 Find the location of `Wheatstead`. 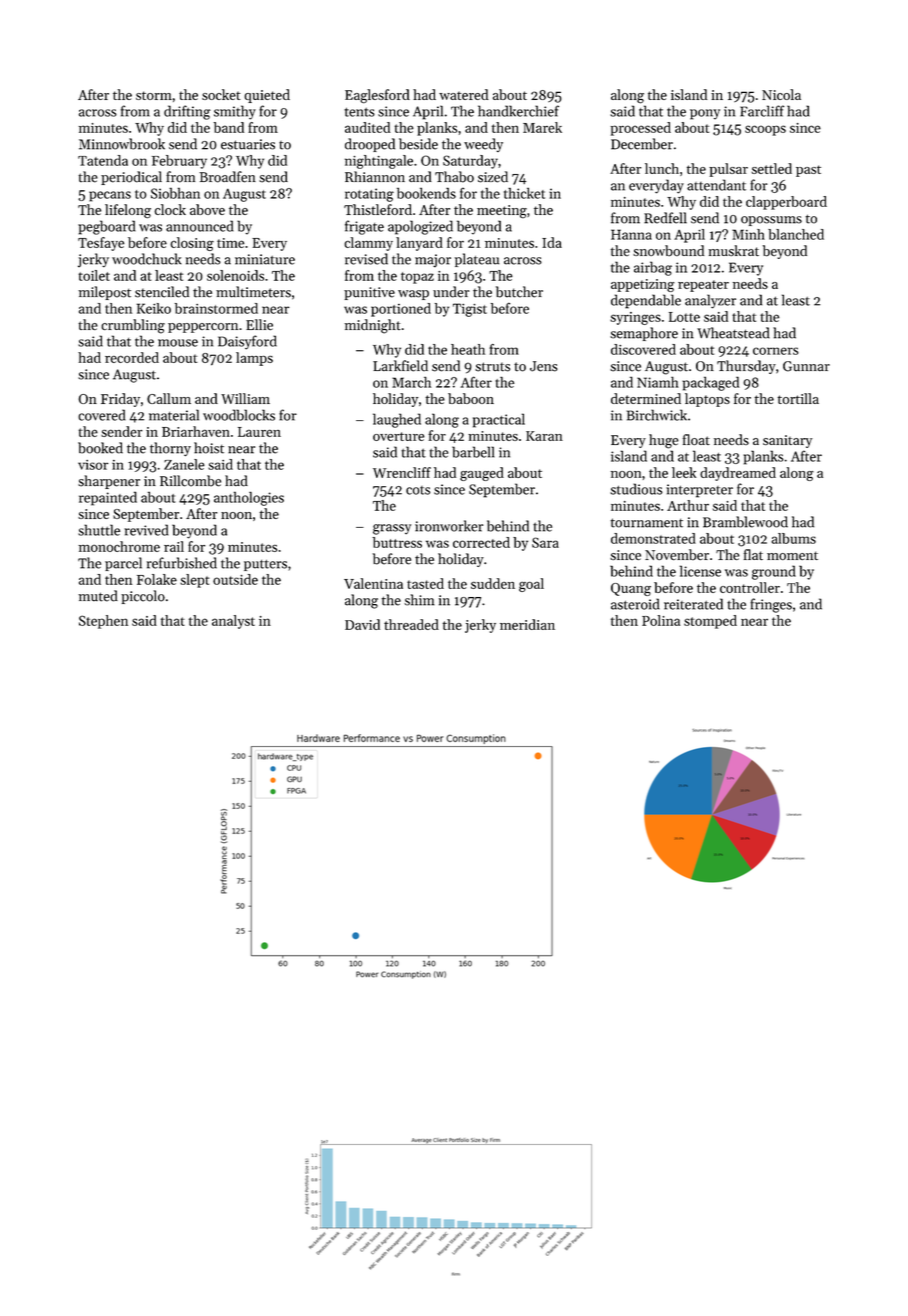

Wheatstead is located at coordinates (733, 333).
